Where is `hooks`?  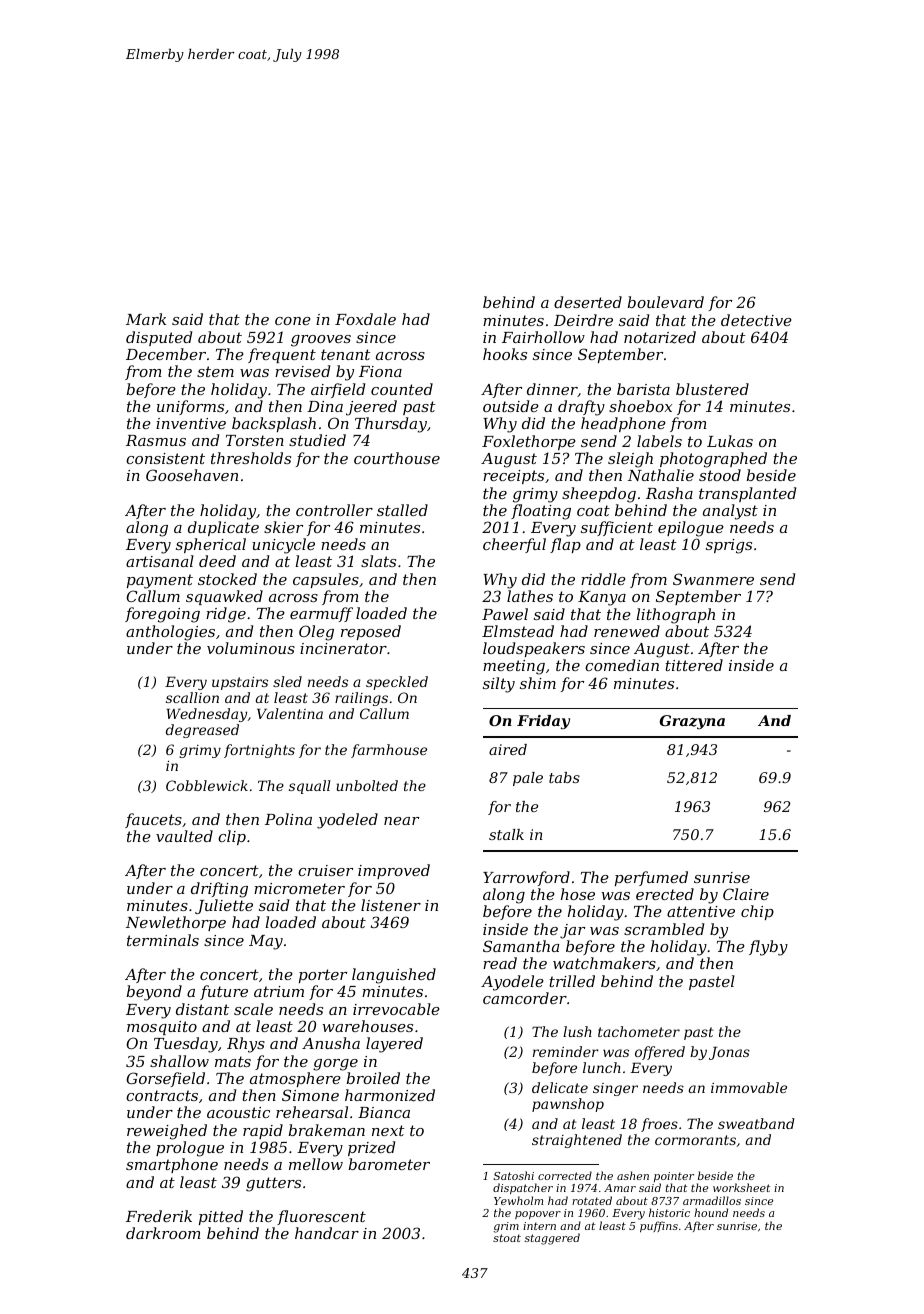
hooks is located at coordinates (505, 354).
